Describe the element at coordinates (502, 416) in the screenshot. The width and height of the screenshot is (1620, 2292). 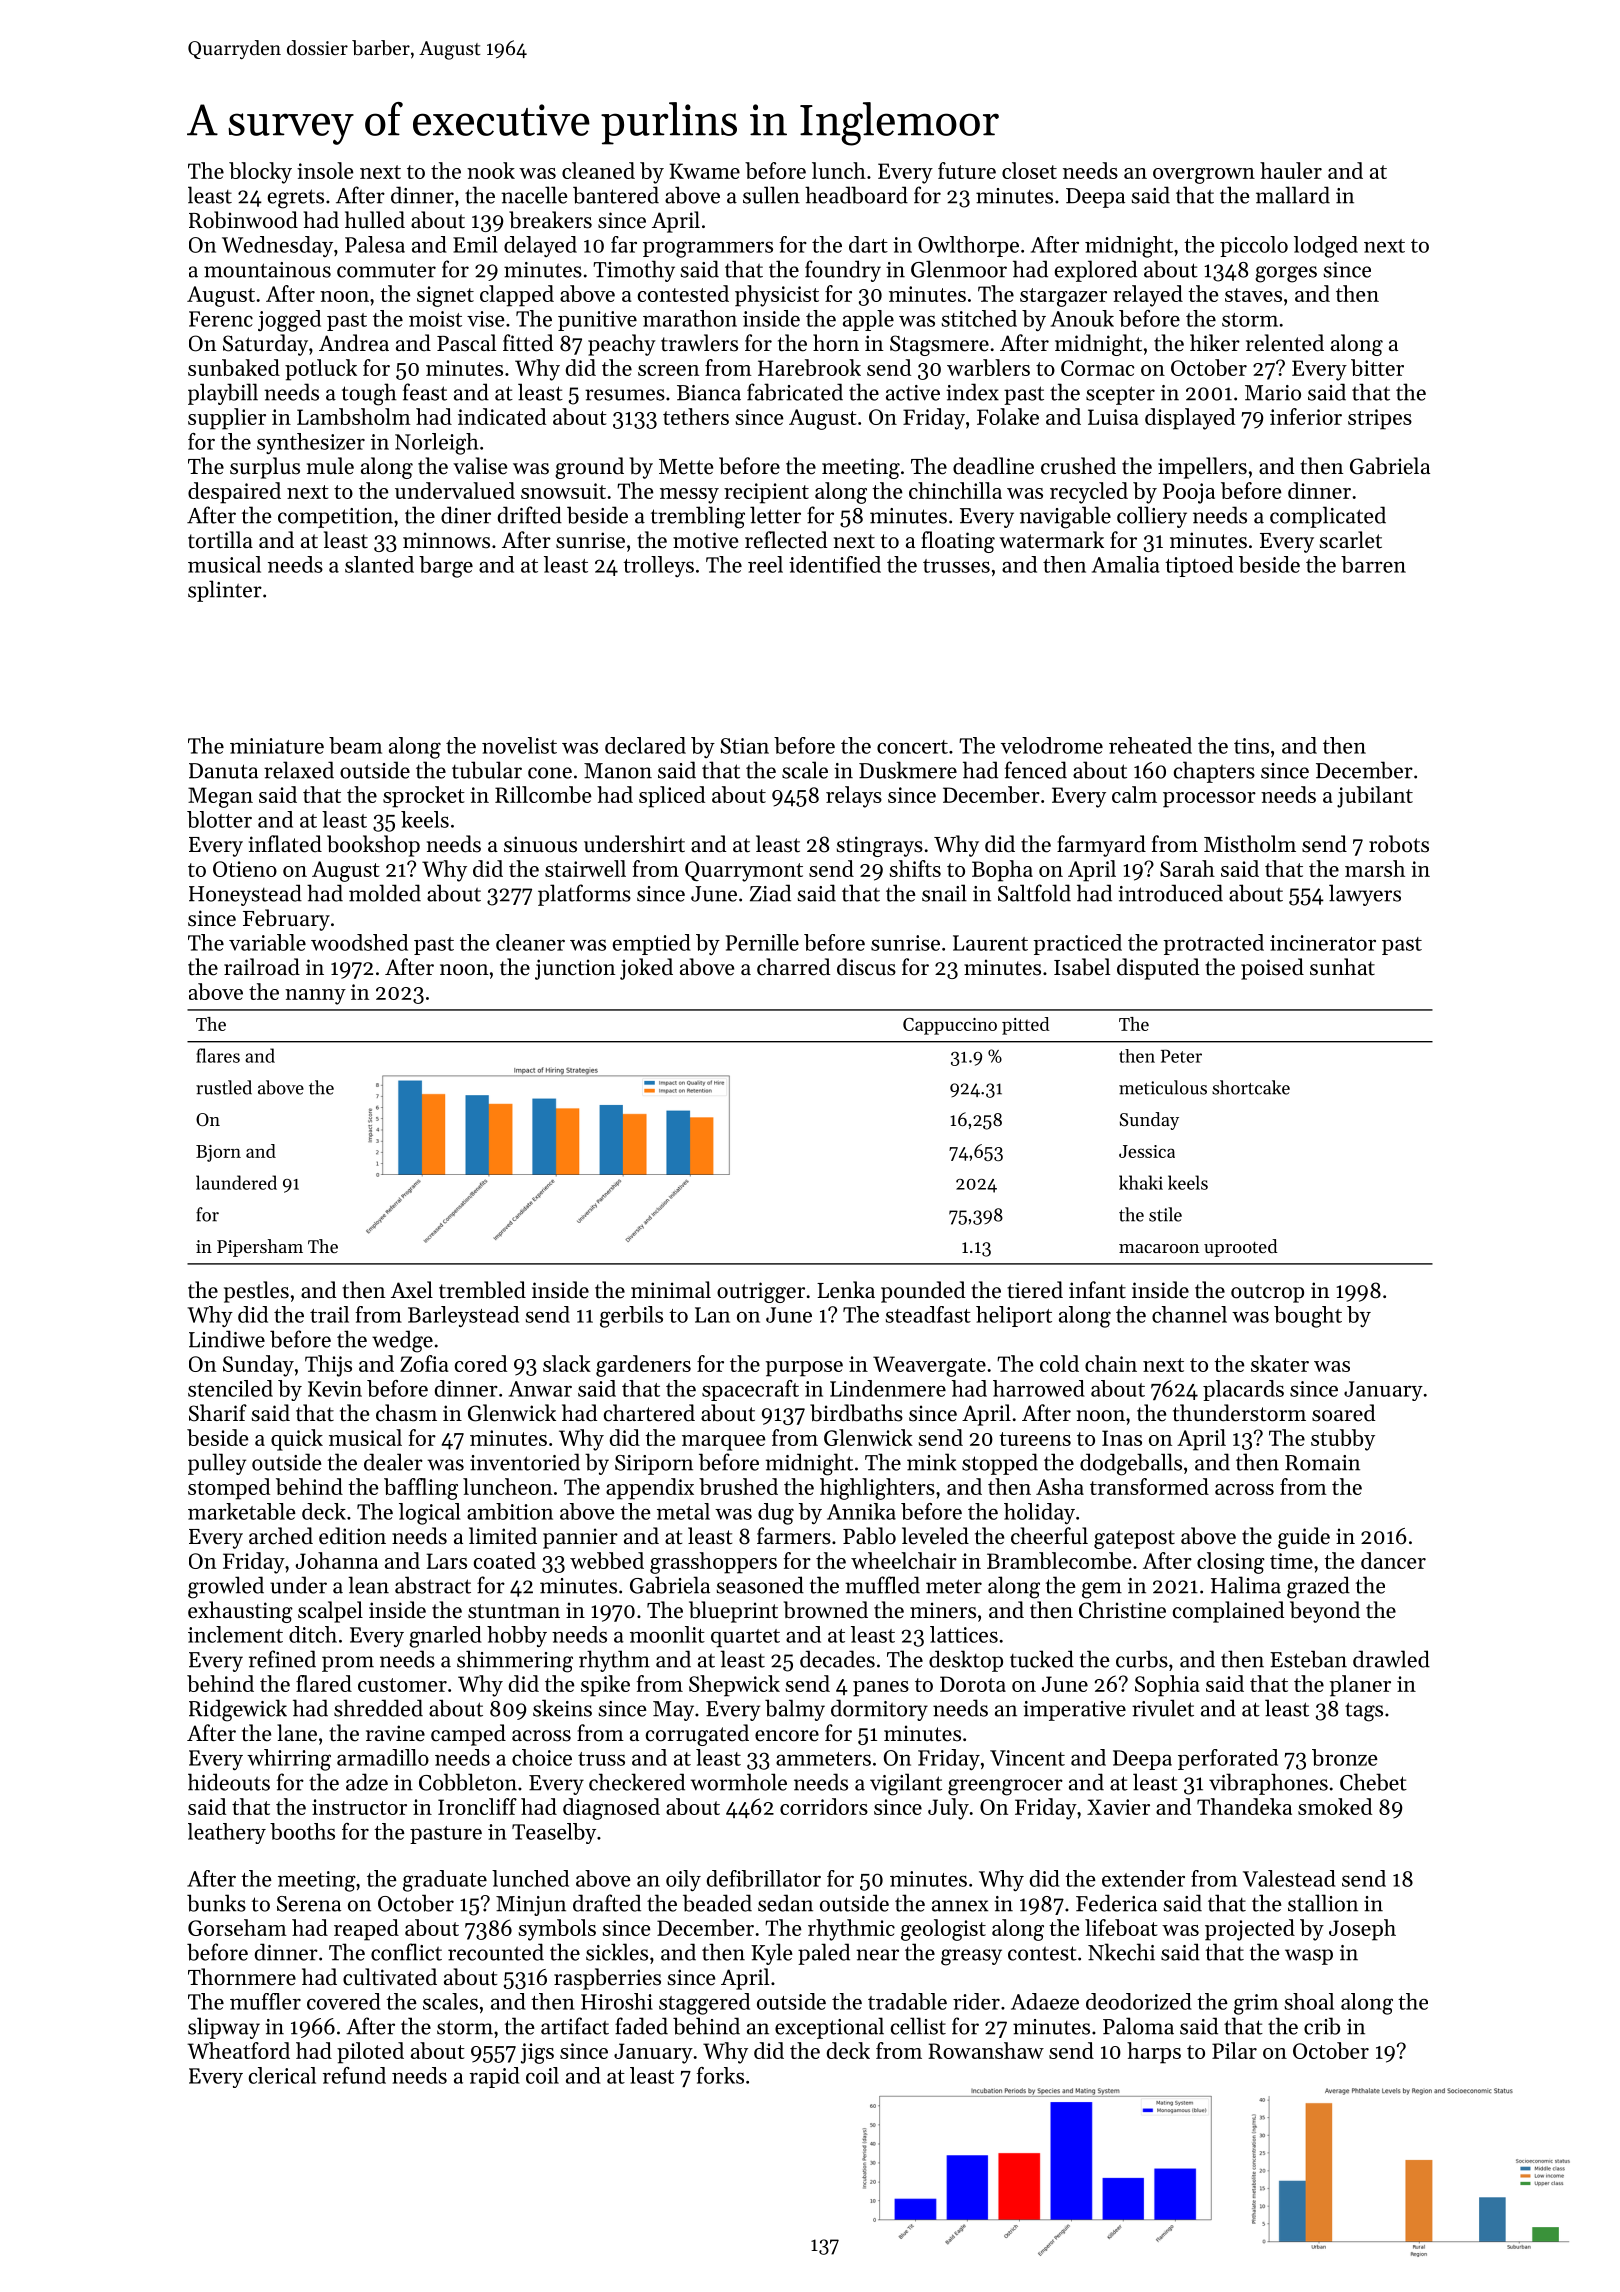
I see `indicated` at that location.
